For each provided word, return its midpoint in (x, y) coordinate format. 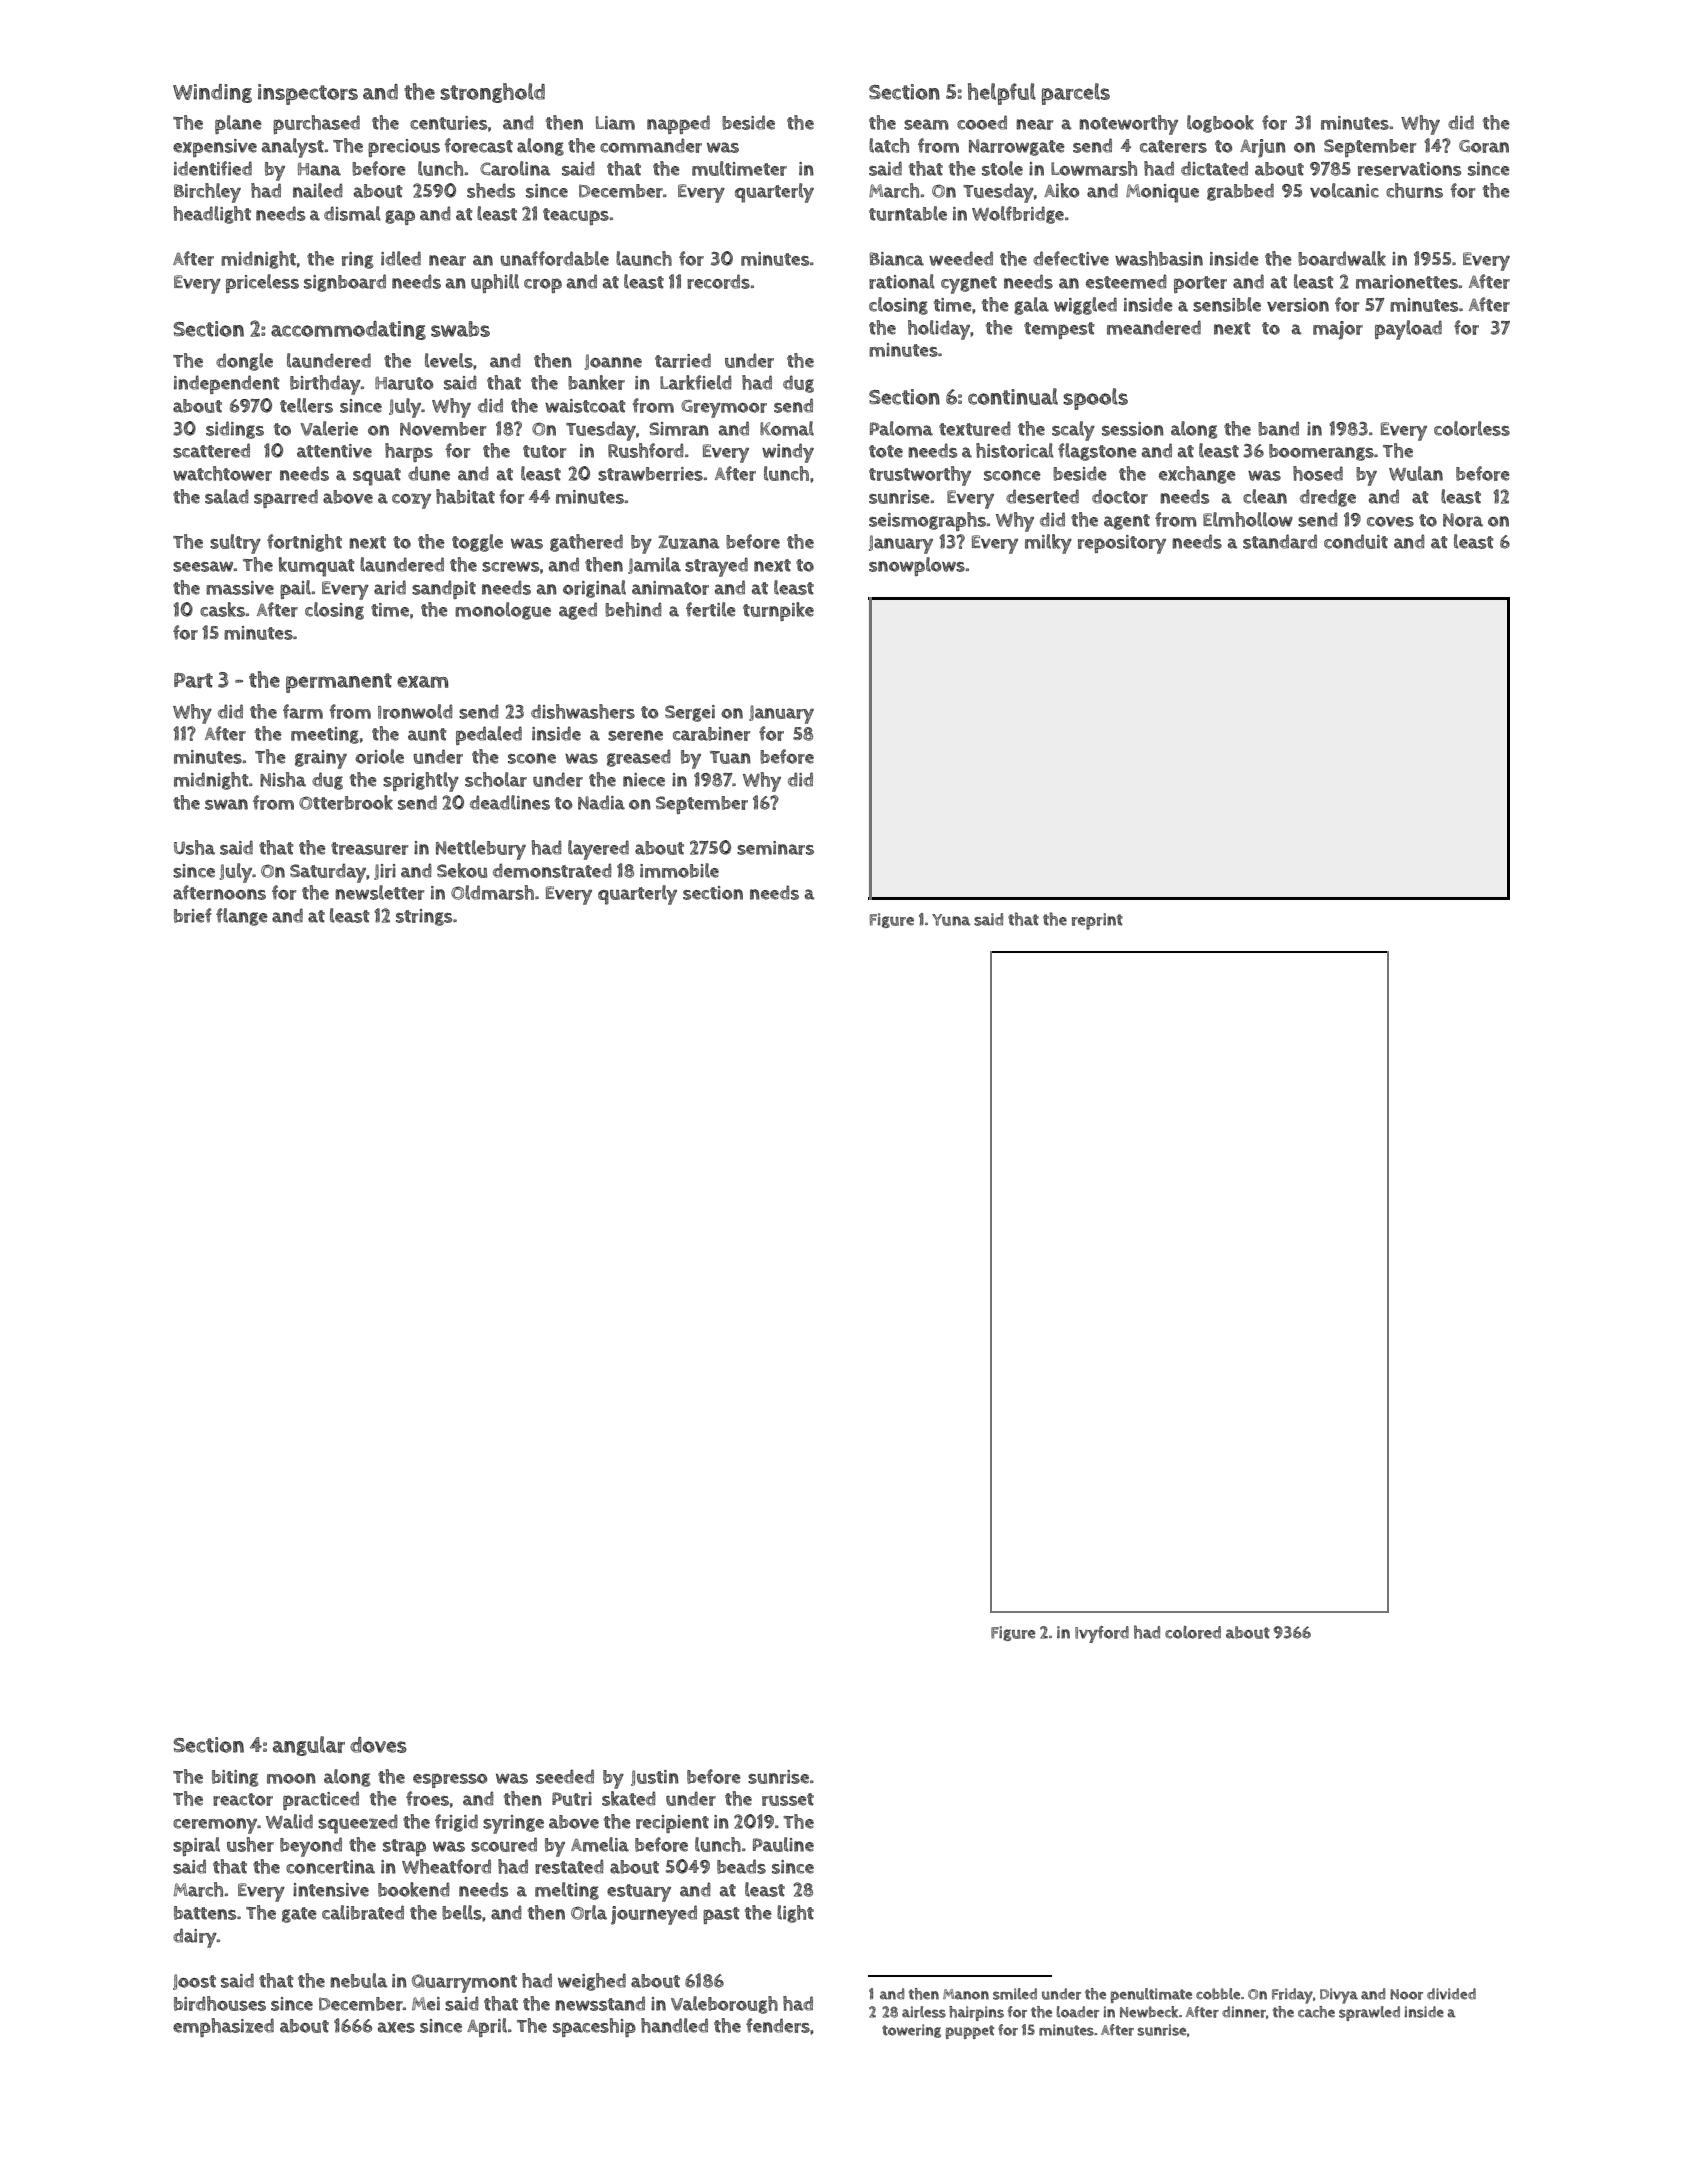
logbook (1220, 124)
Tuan (730, 757)
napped (678, 124)
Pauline (783, 1844)
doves (378, 1745)
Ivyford (1102, 1634)
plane (238, 124)
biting (235, 1778)
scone (532, 758)
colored (1193, 1632)
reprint (1097, 921)
